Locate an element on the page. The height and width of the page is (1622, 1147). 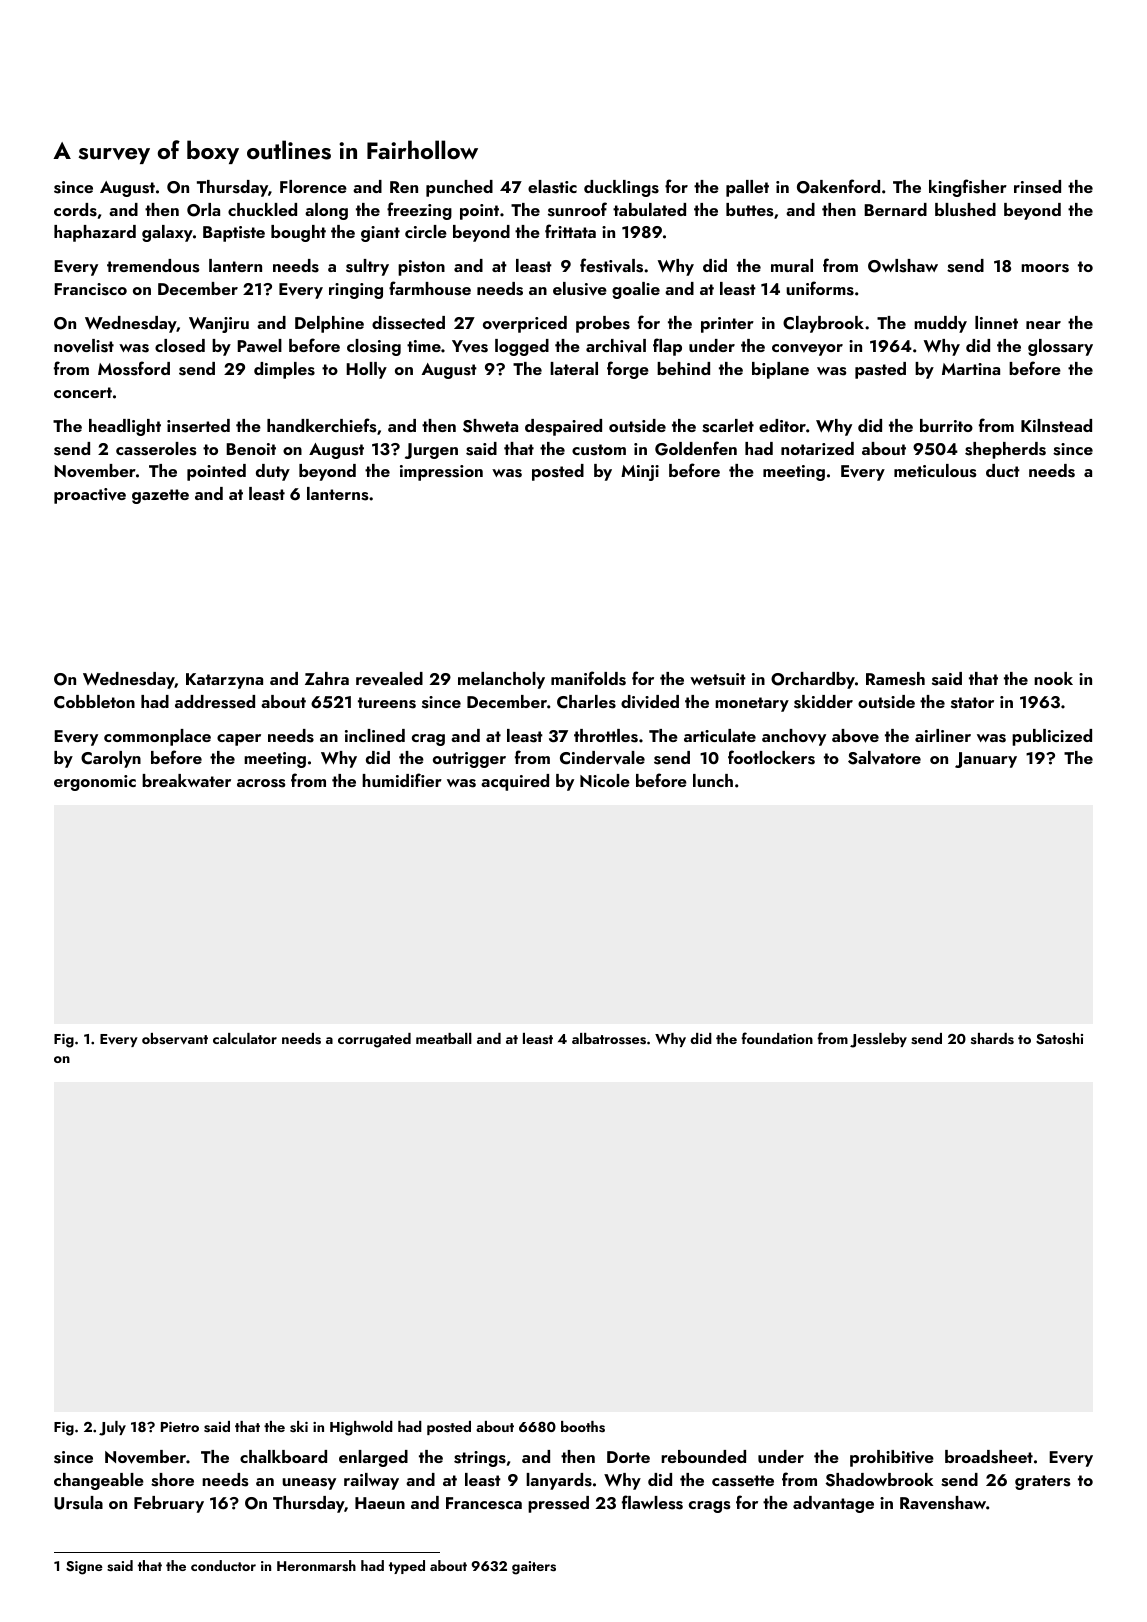
July is located at coordinates (112, 1428).
